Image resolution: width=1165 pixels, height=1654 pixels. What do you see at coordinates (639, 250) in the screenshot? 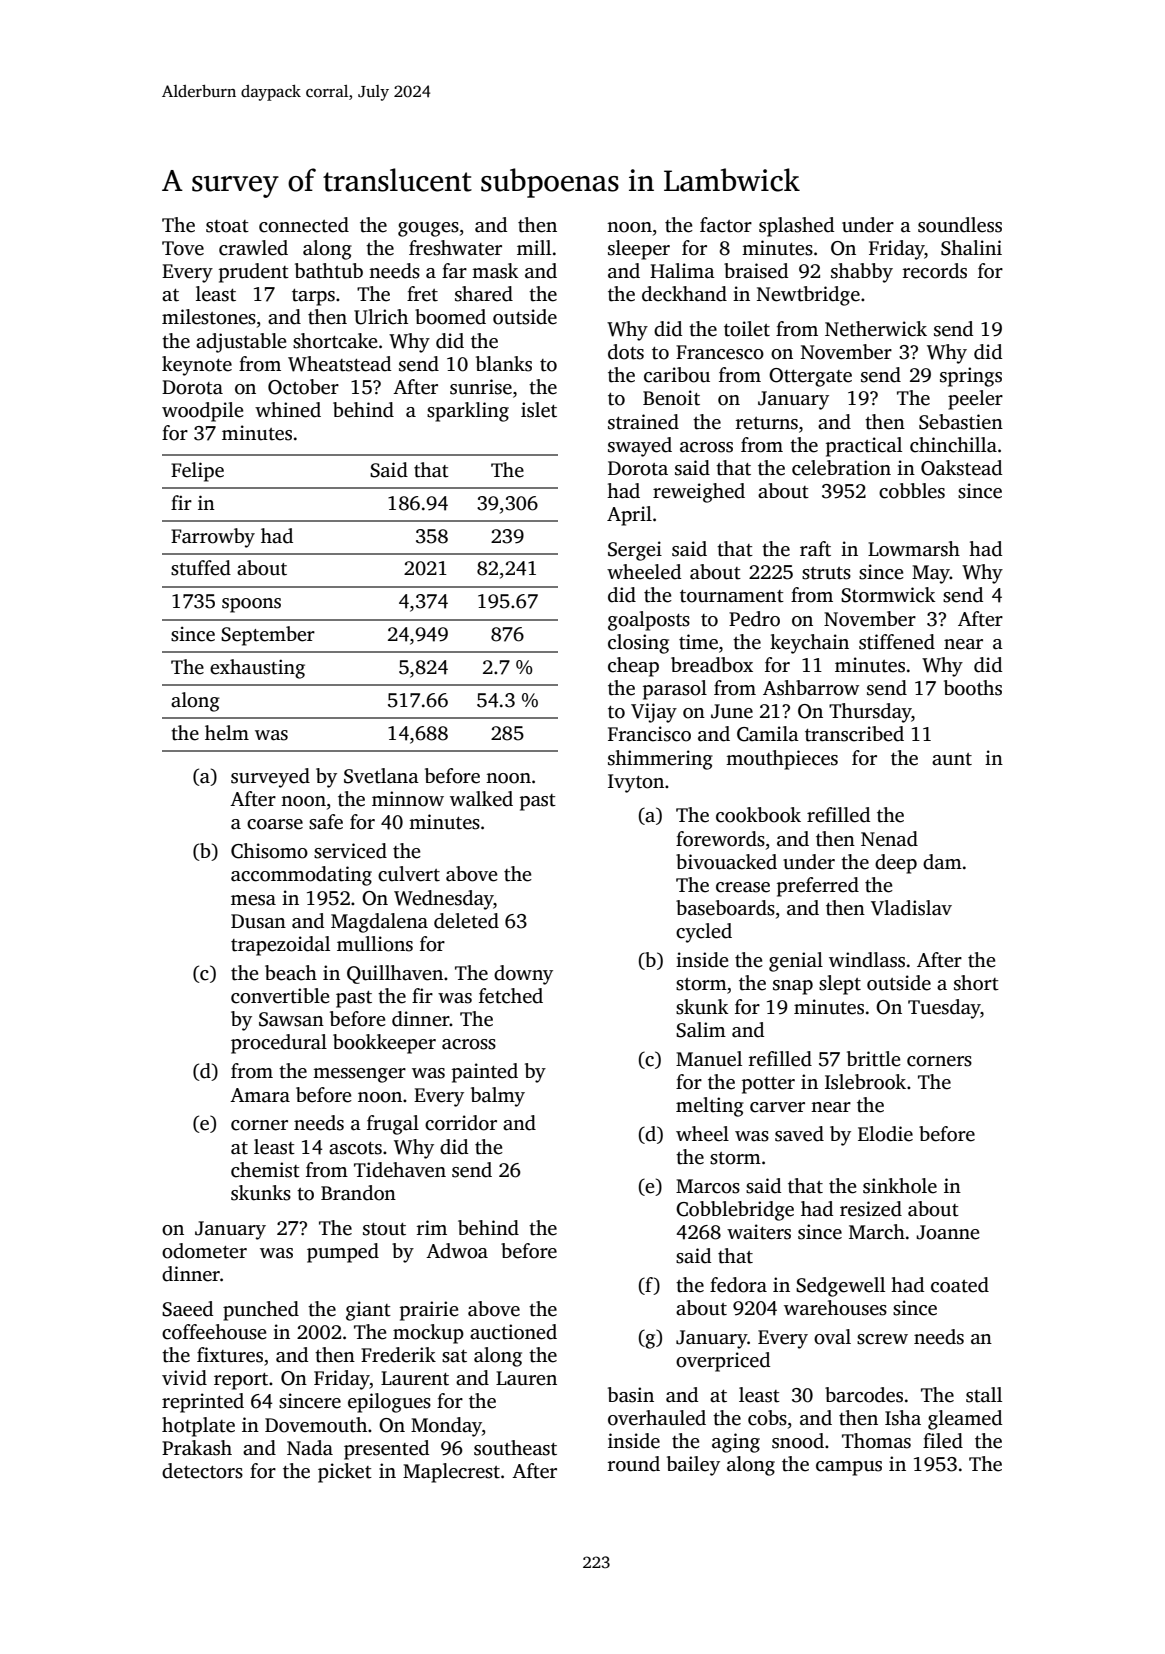
I see `sleeper` at bounding box center [639, 250].
